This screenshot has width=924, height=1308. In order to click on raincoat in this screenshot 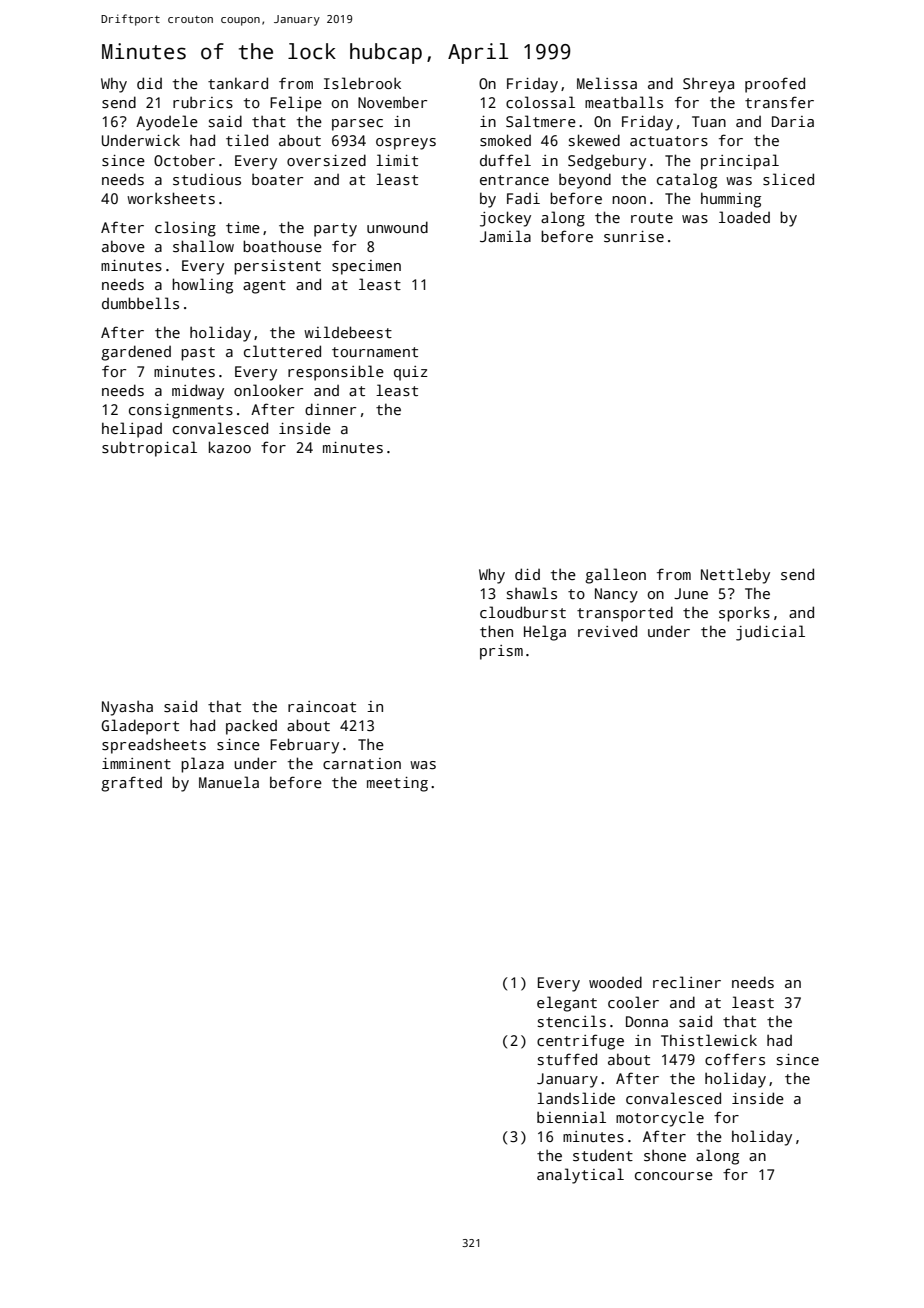, I will do `click(322, 706)`.
